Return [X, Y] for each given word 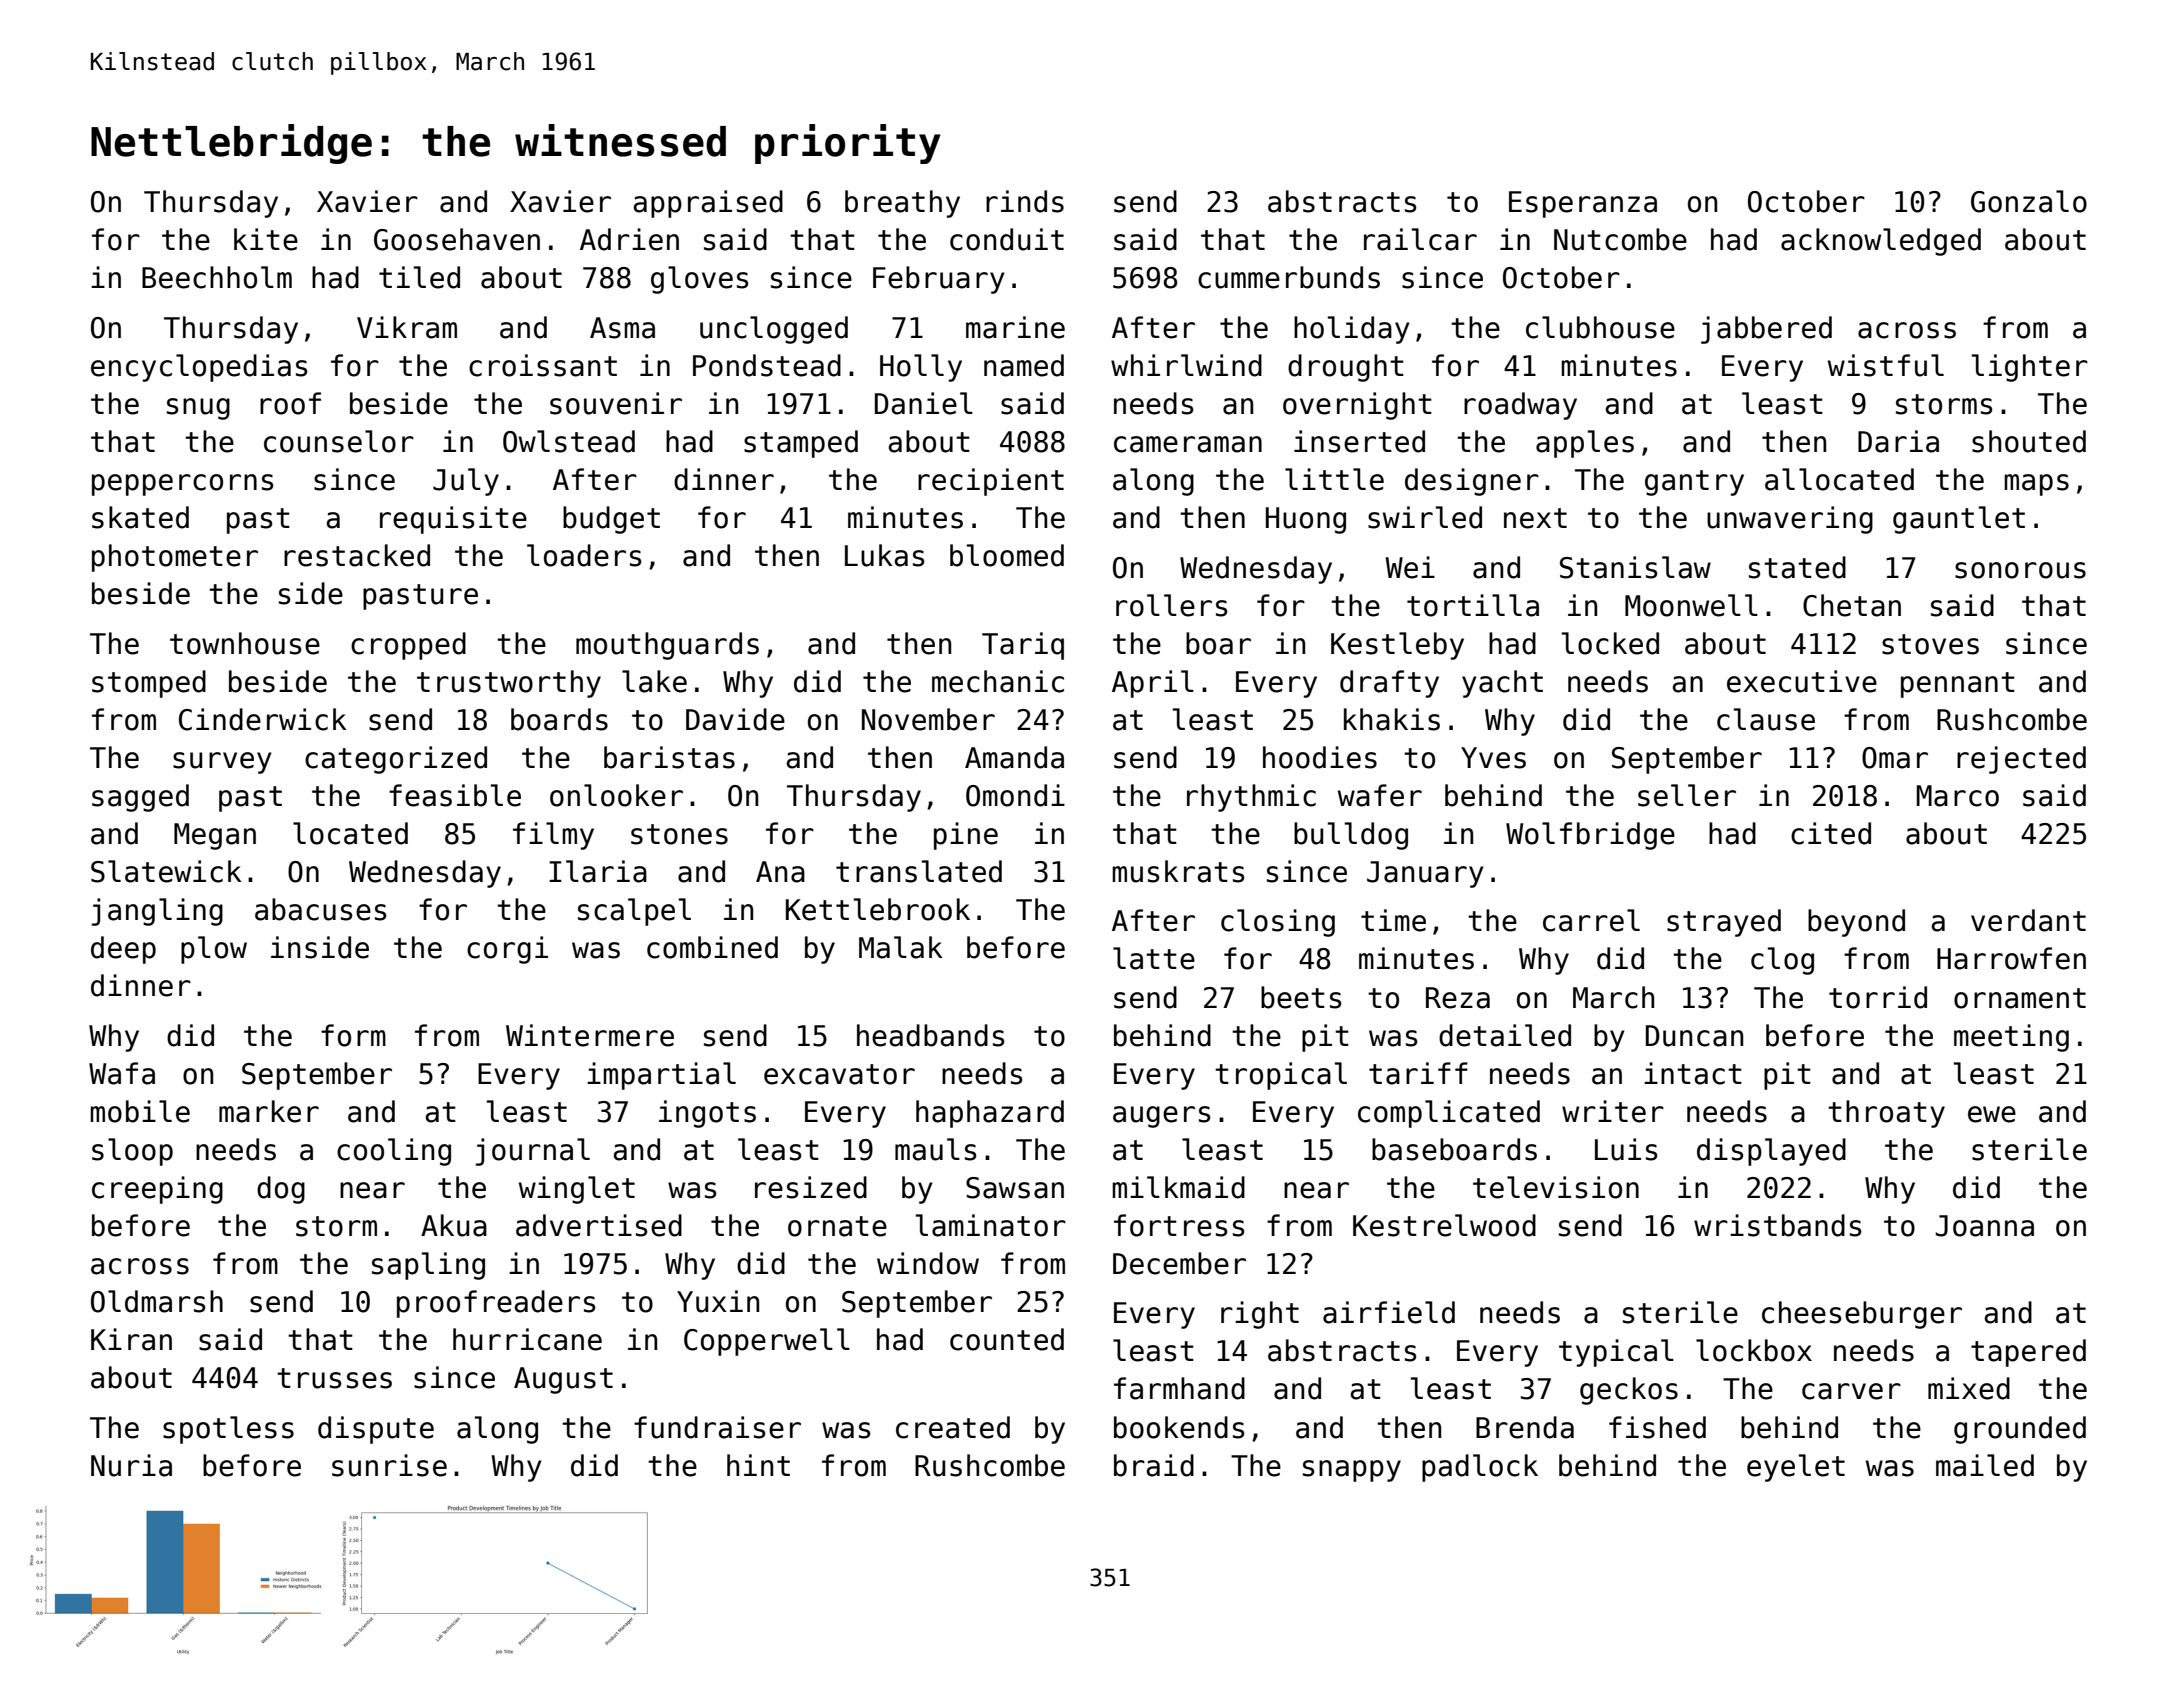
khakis [1392, 719]
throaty [1886, 1114]
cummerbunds [1289, 277]
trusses [334, 1378]
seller [1687, 795]
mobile [140, 1111]
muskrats [1178, 871]
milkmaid [1178, 1187]
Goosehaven [457, 239]
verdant [2028, 920]
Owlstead [569, 441]
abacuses [321, 909]
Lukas [885, 555]
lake [654, 681]
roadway [1520, 406]
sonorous [2020, 570]
